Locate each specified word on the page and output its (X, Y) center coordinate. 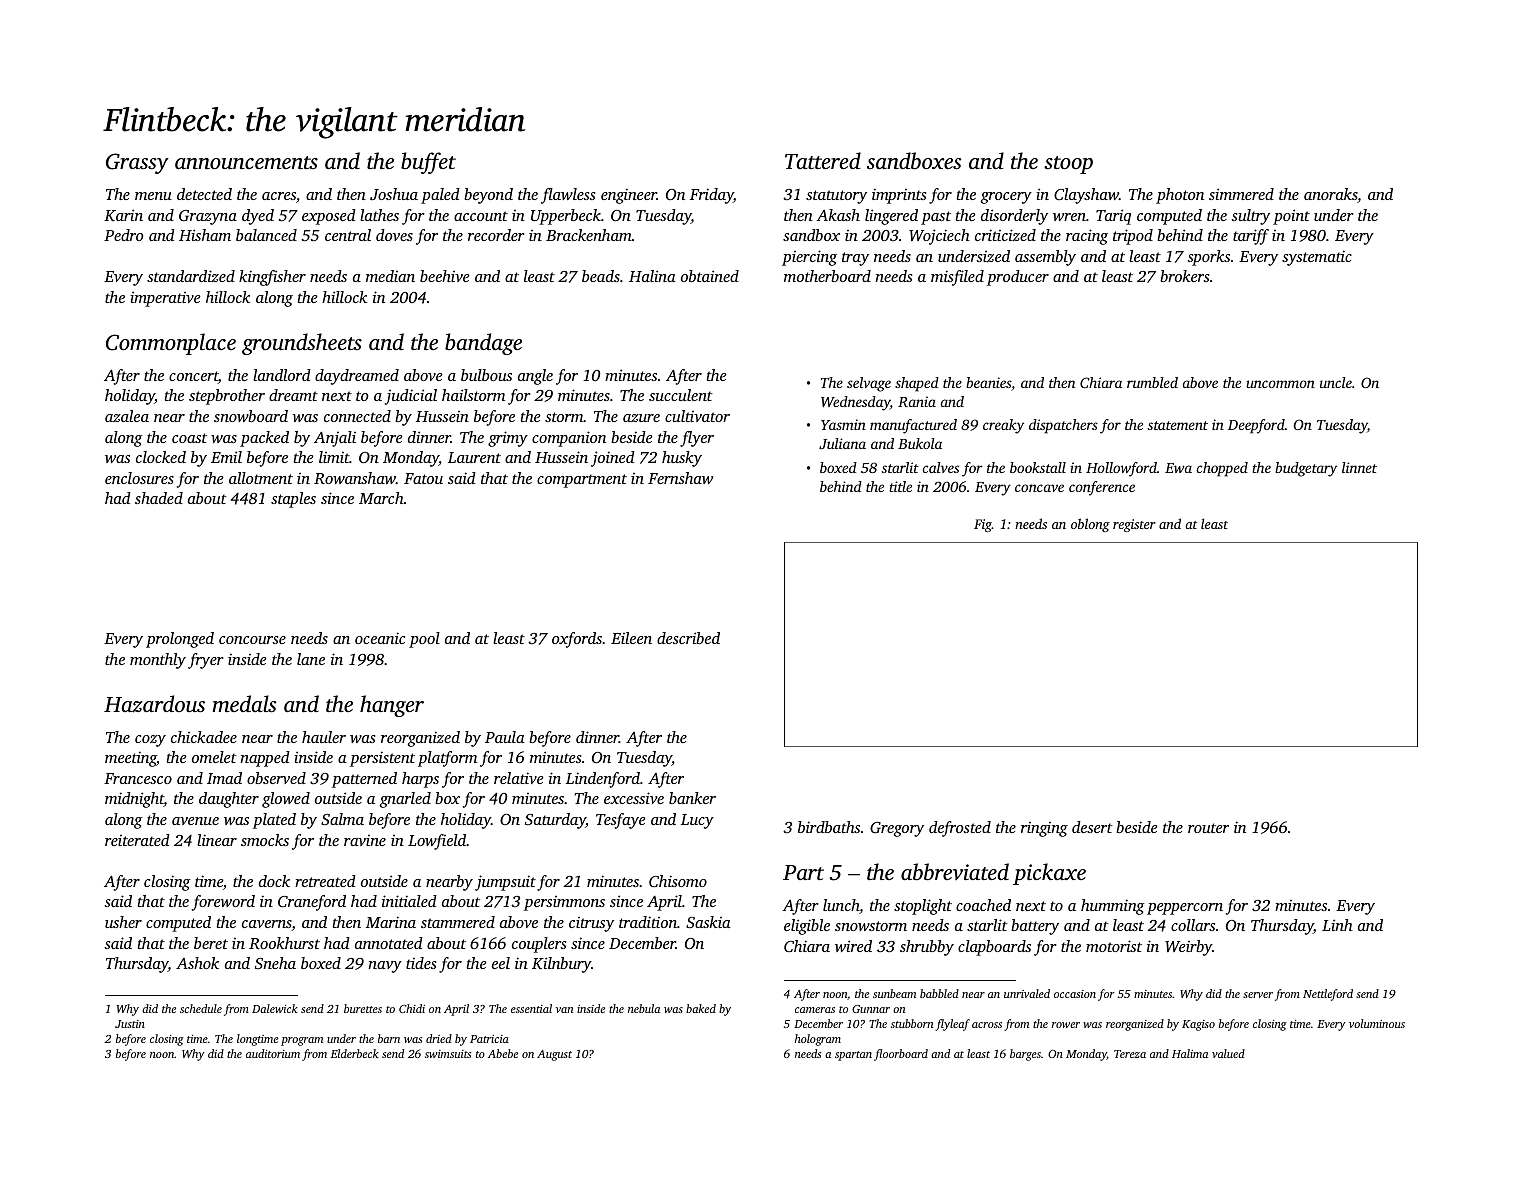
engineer (629, 196)
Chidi (412, 1008)
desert (1092, 827)
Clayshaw (1086, 196)
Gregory (897, 829)
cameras (815, 1010)
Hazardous (154, 704)
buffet (428, 163)
